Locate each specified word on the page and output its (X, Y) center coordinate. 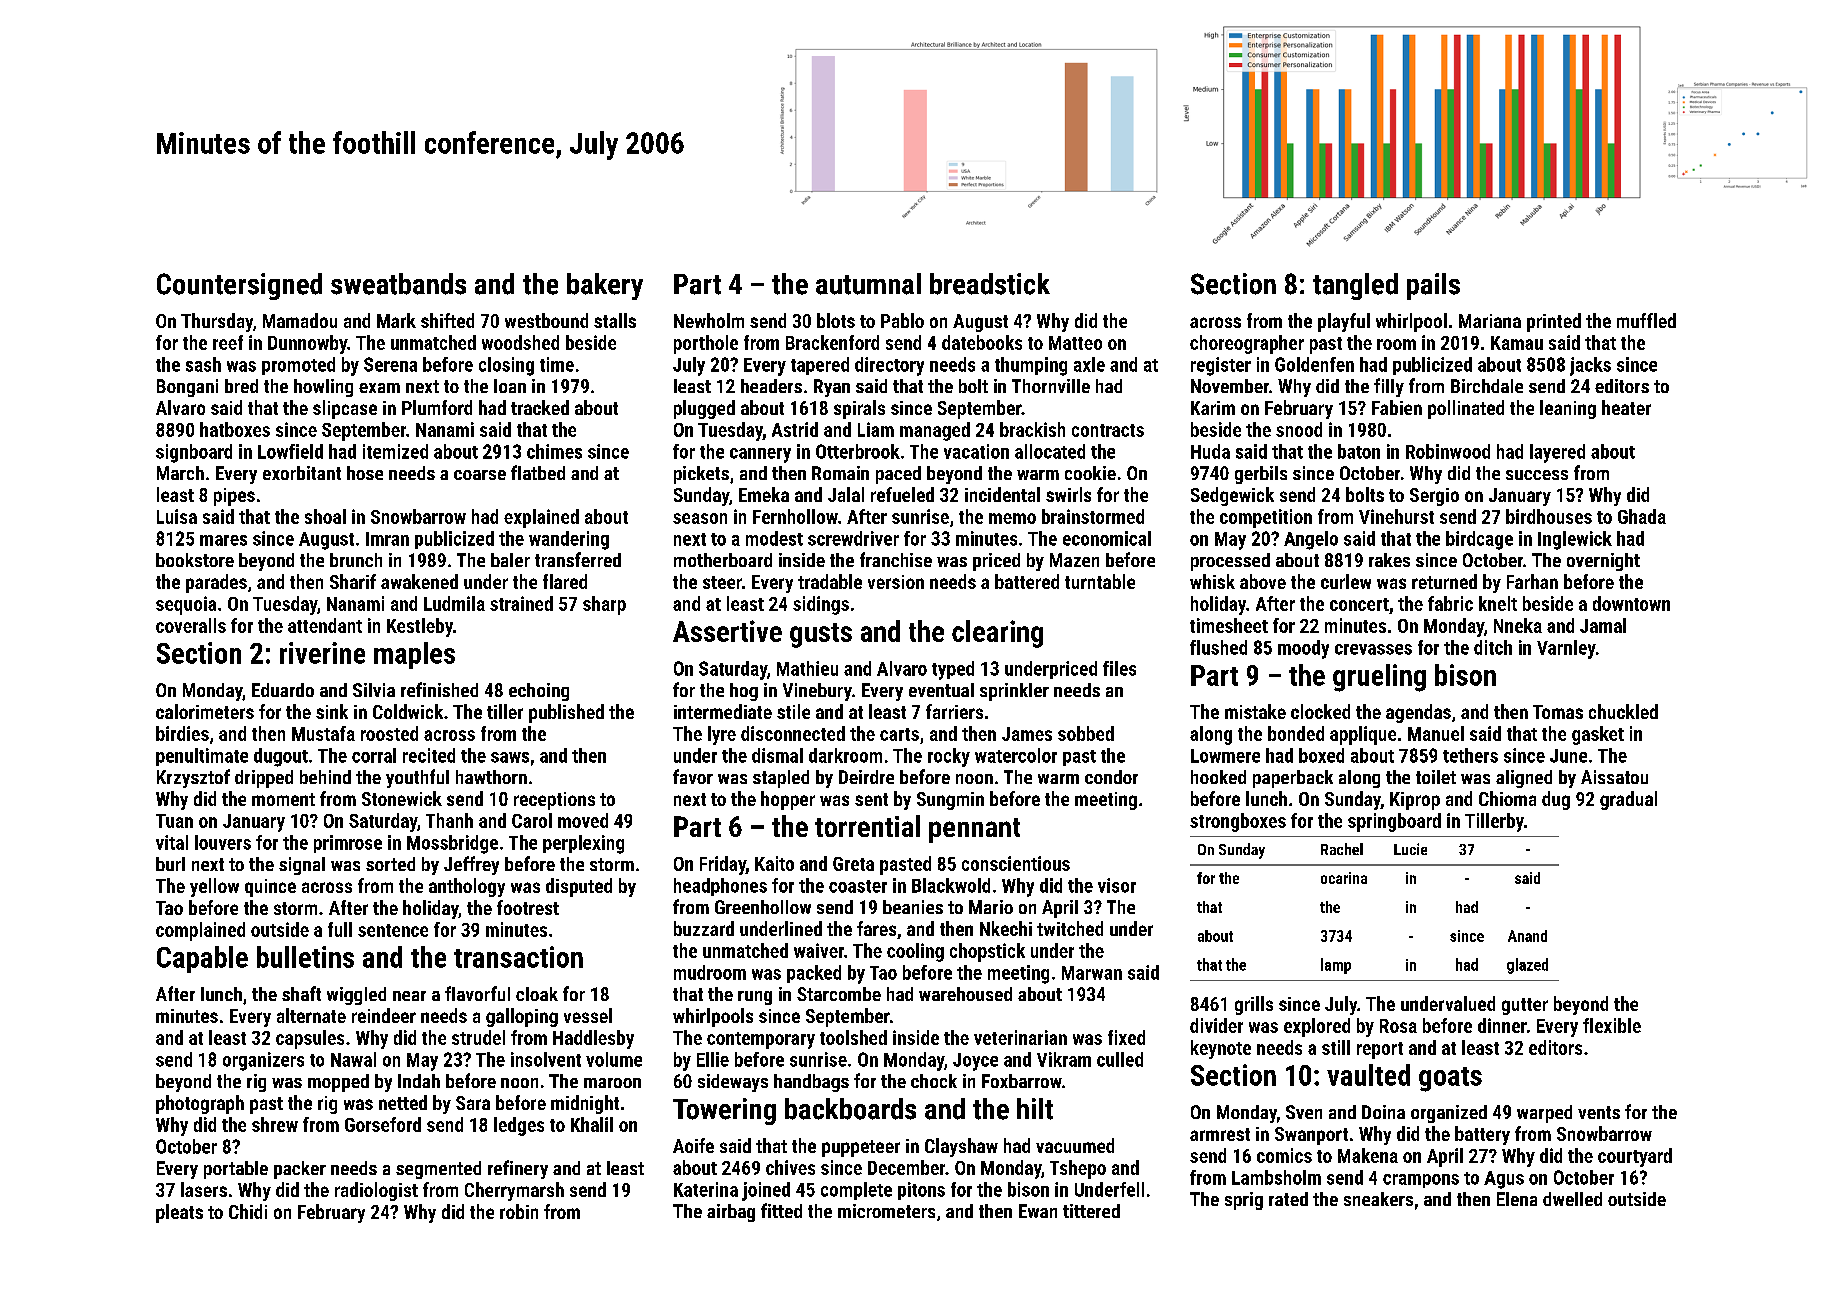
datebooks (982, 342)
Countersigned (239, 286)
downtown (1631, 603)
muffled (1646, 320)
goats (1450, 1079)
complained (200, 931)
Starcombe (839, 994)
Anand (1527, 936)
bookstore (195, 560)
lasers (204, 1189)
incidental (1002, 494)
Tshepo (1078, 1169)
